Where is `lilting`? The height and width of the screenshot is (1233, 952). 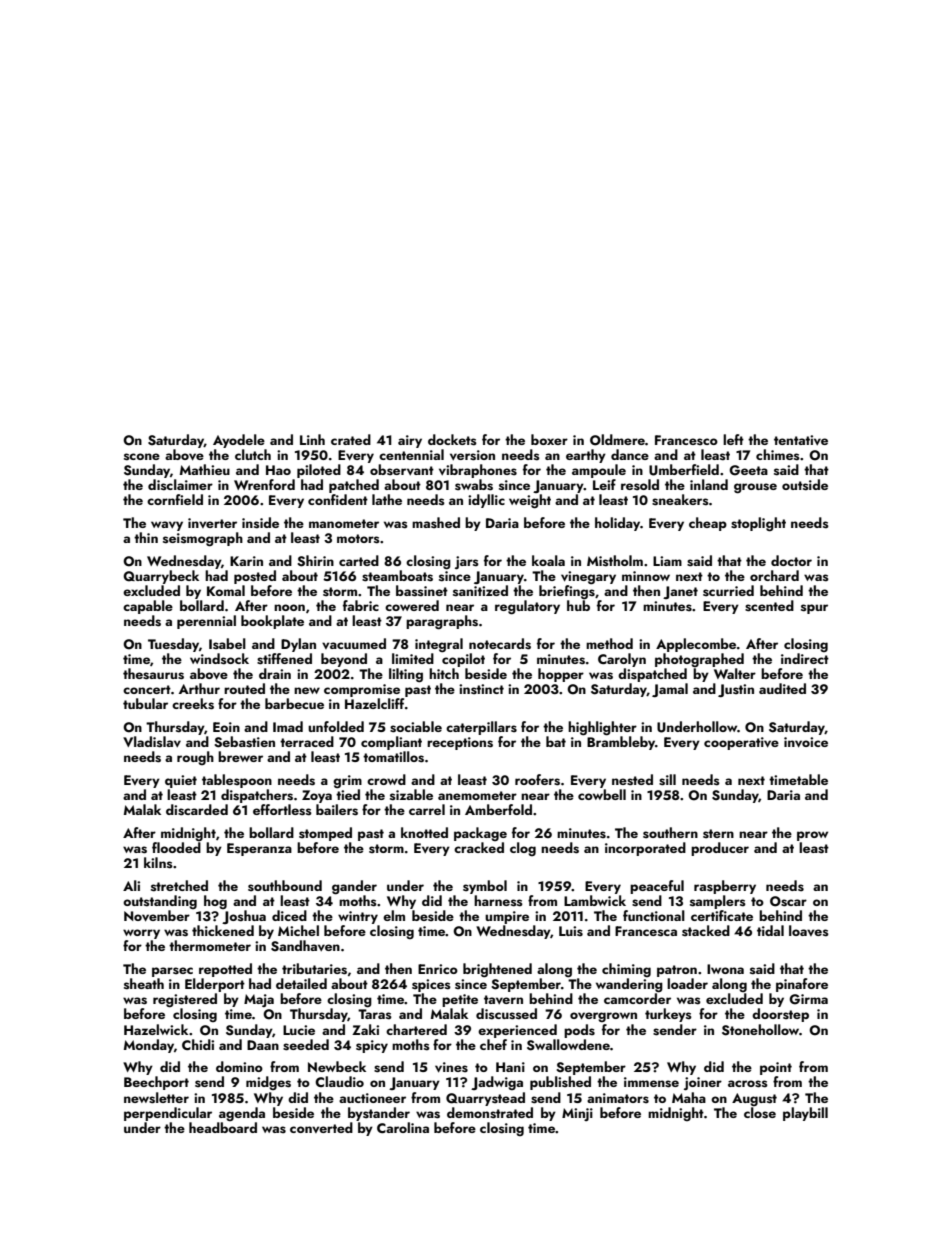
lilting is located at coordinates (406, 675).
